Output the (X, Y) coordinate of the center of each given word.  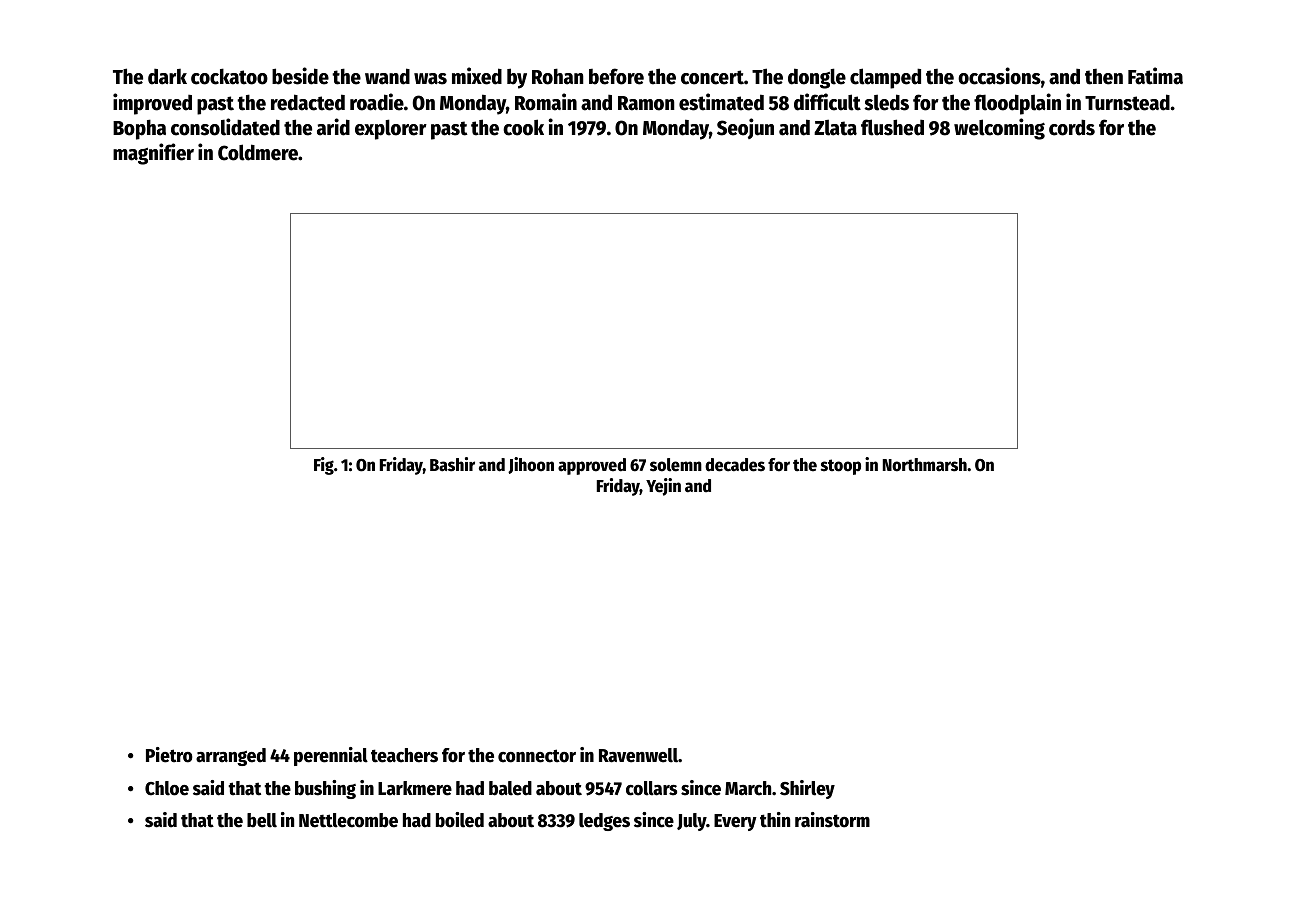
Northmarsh (925, 465)
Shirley (807, 789)
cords (1072, 127)
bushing (325, 789)
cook (523, 127)
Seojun (745, 128)
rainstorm (832, 820)
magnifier (153, 154)
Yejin (663, 487)
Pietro (169, 755)
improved (152, 104)
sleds (886, 102)
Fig (324, 466)
